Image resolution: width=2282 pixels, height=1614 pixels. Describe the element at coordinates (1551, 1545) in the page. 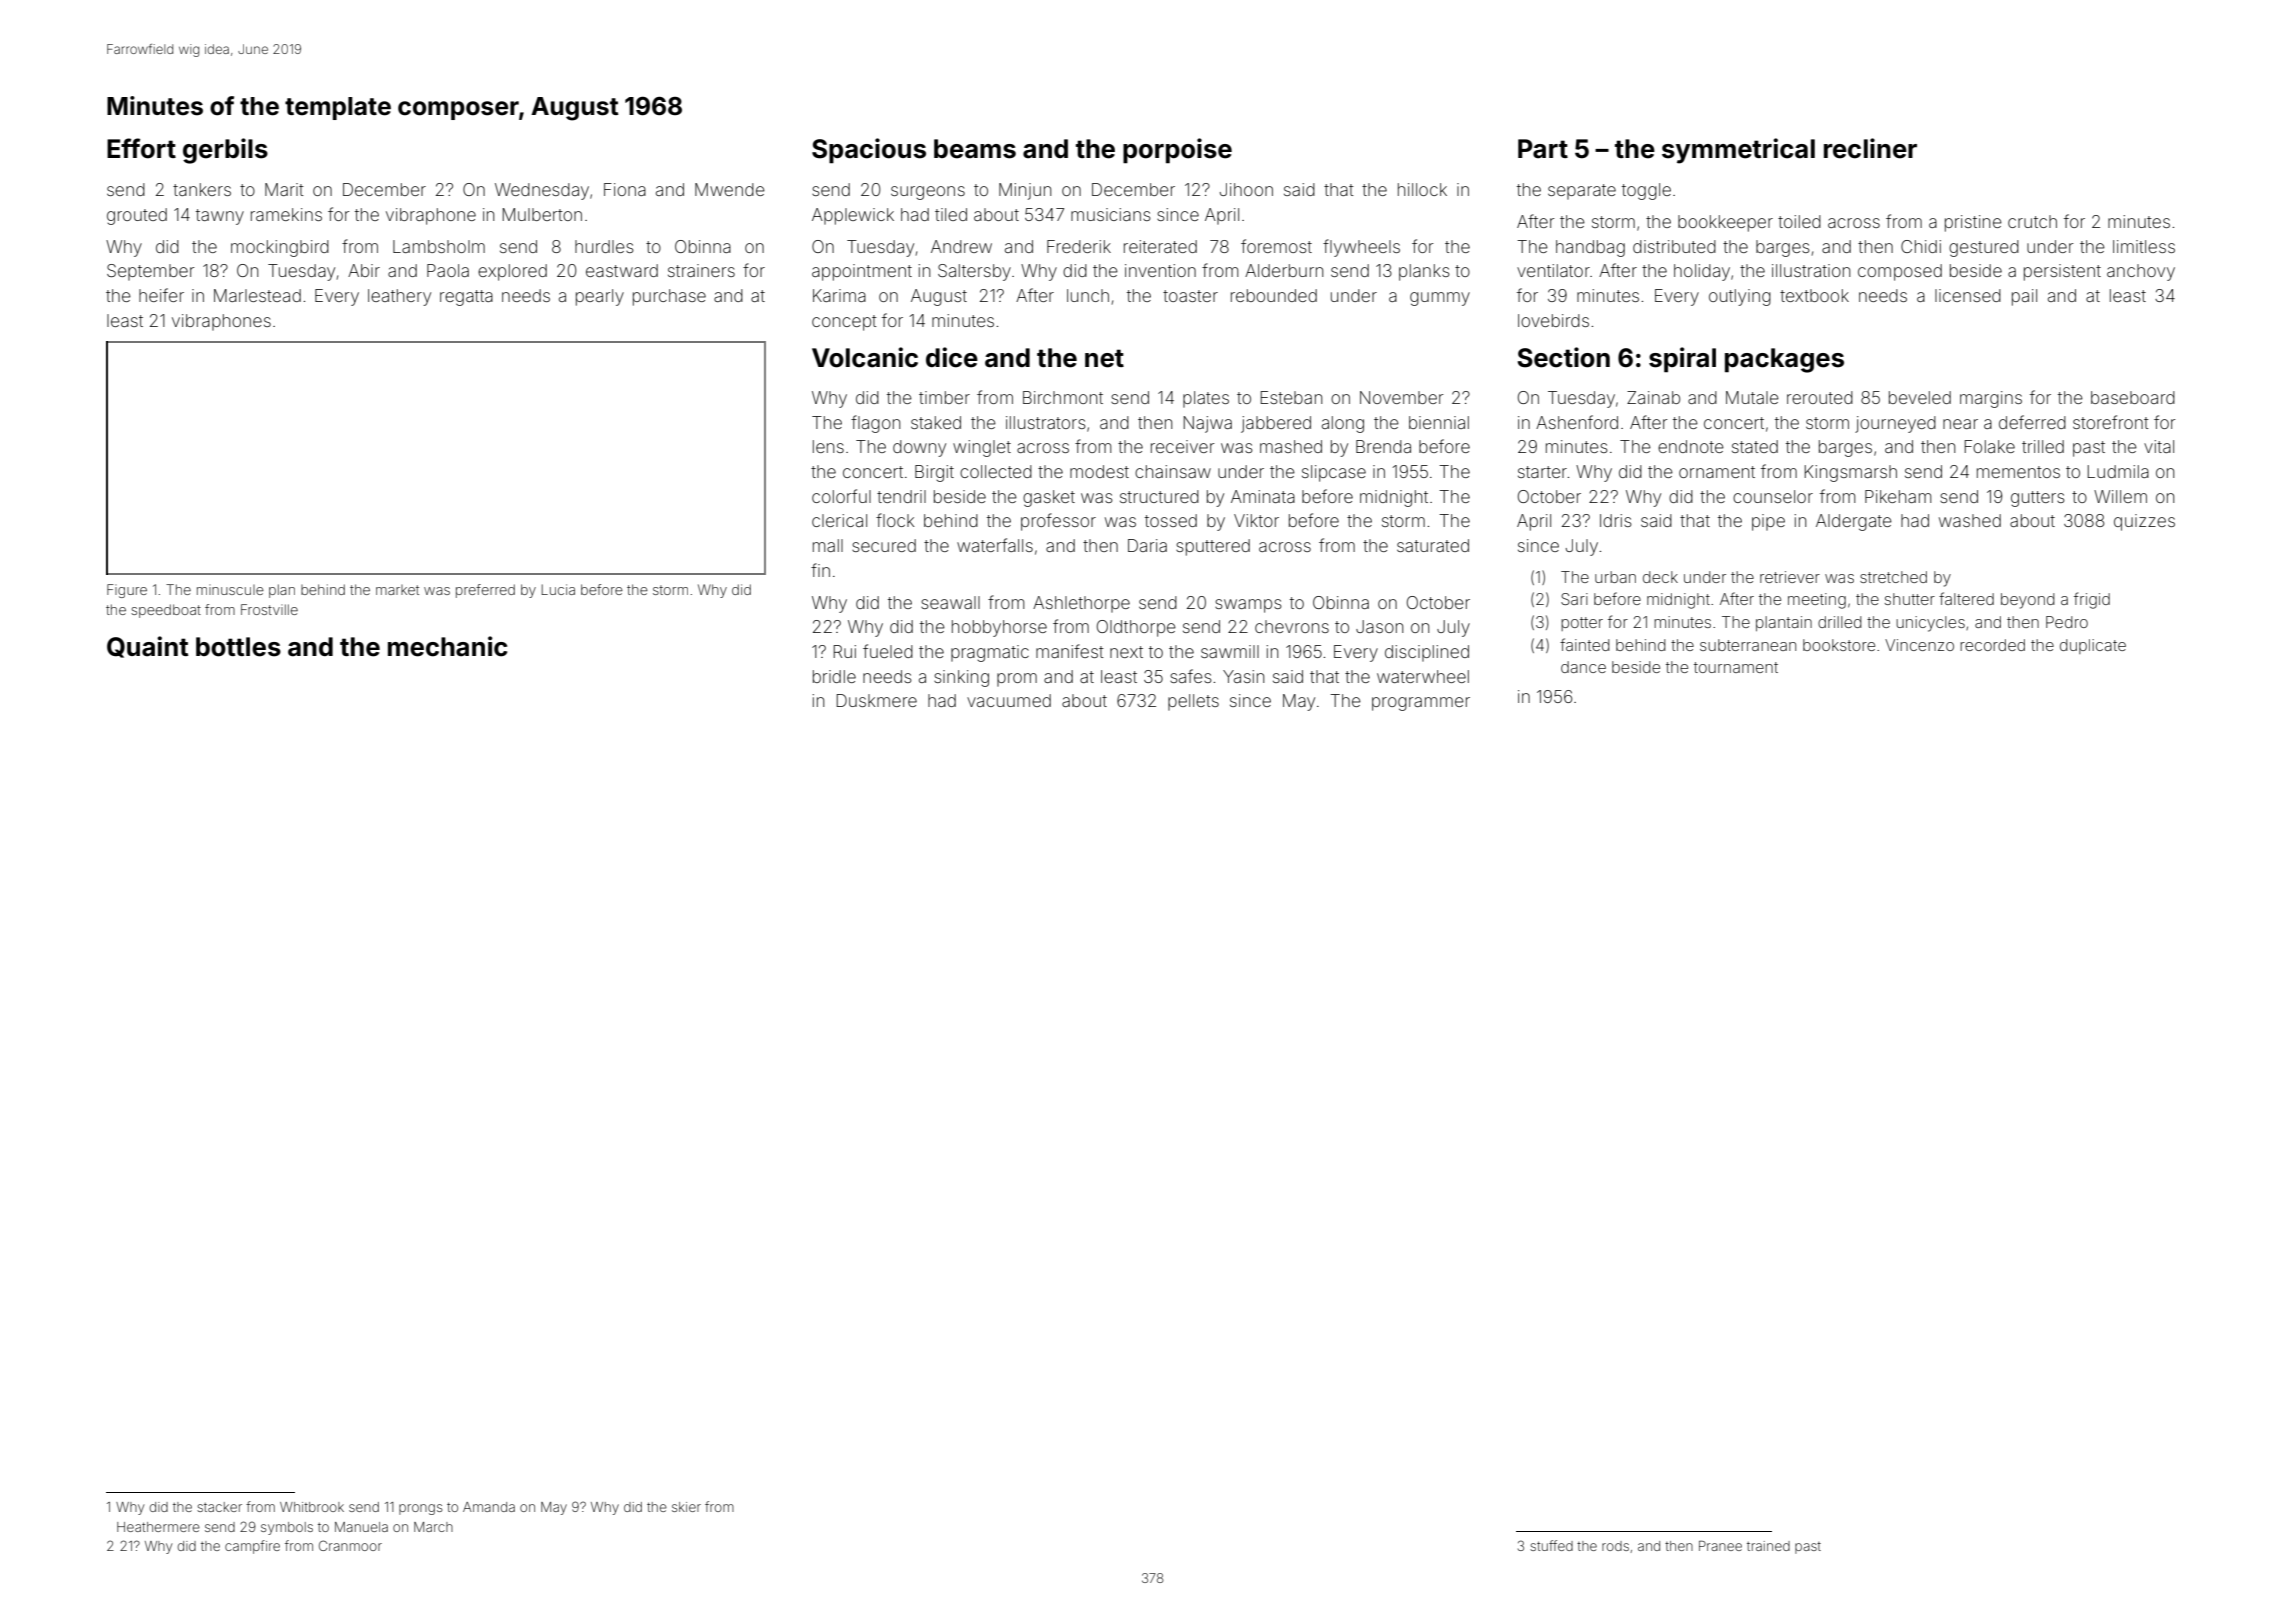

I see `stuffed` at that location.
